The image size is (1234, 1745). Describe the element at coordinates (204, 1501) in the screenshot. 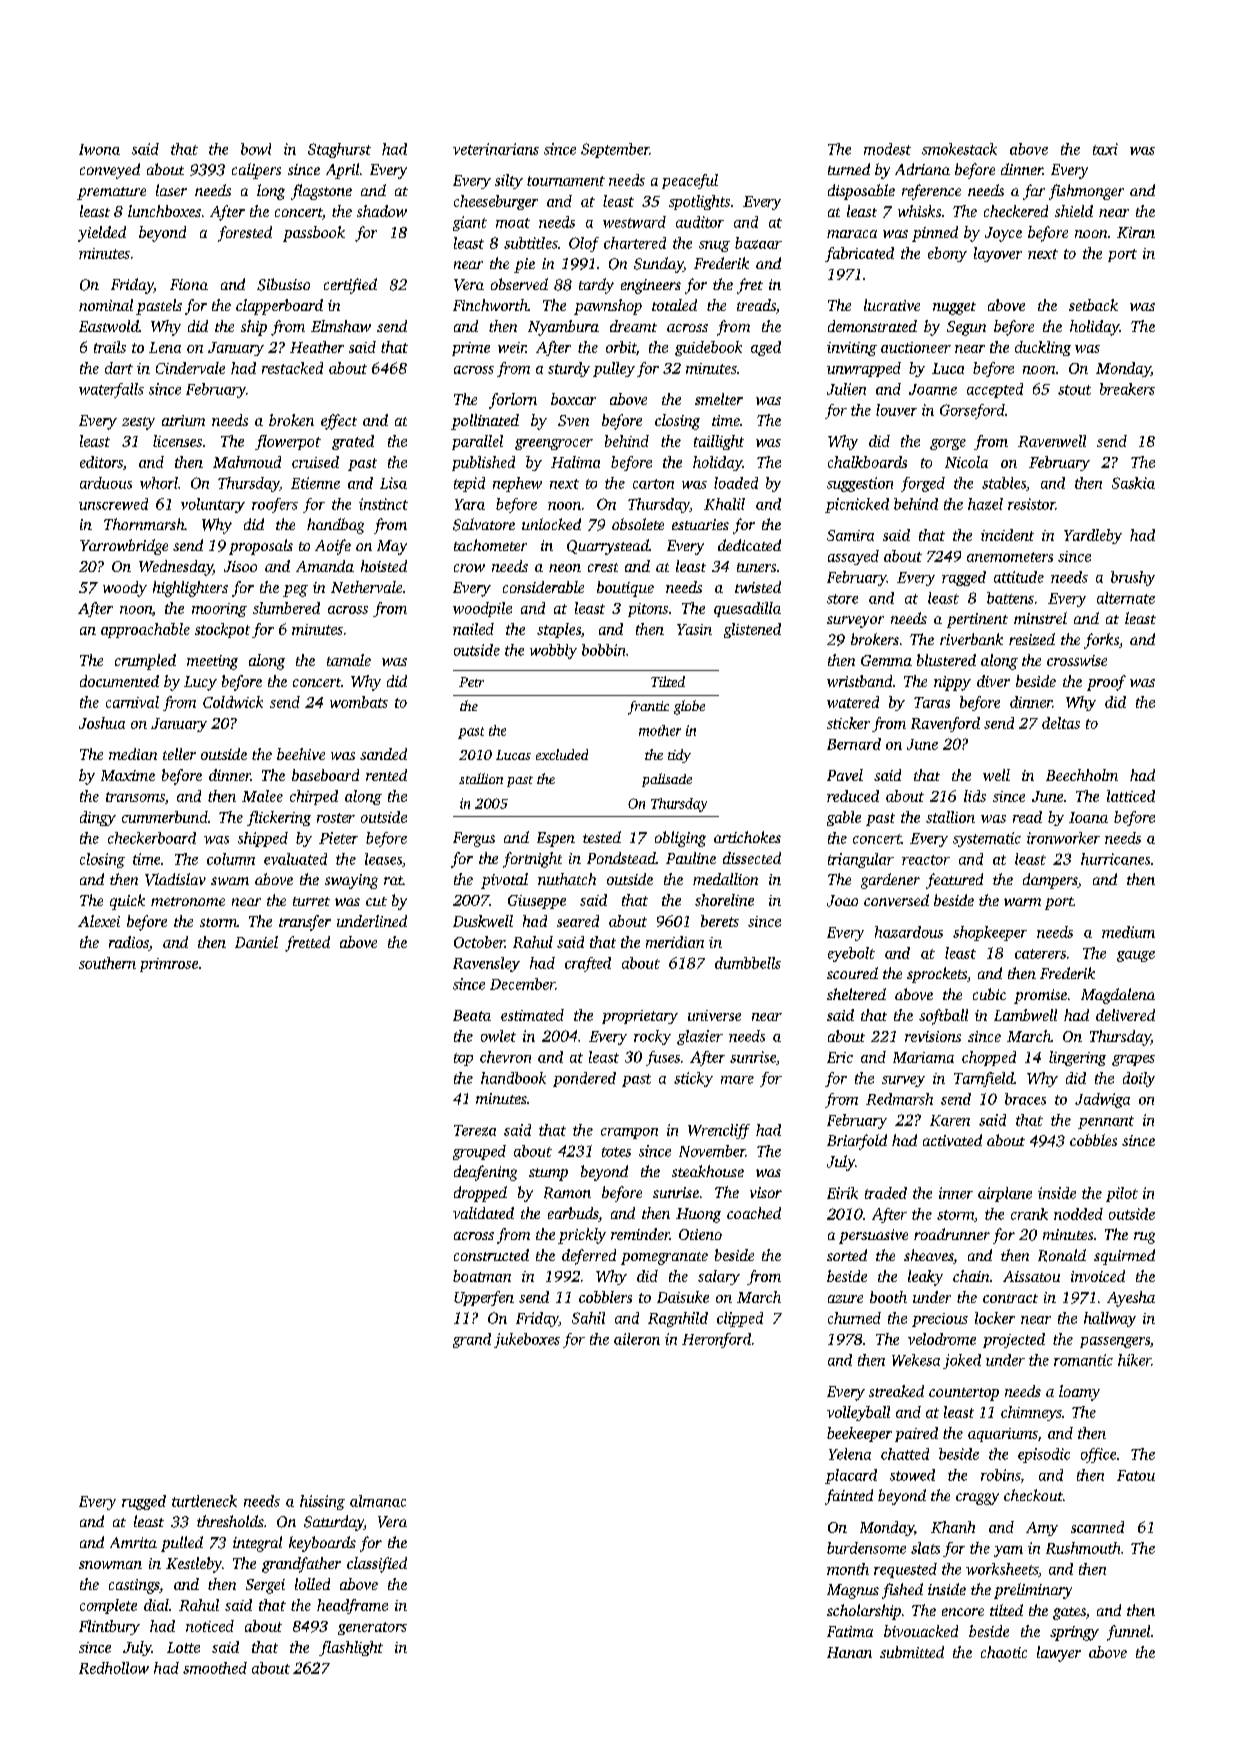

I see `turtleneck` at that location.
